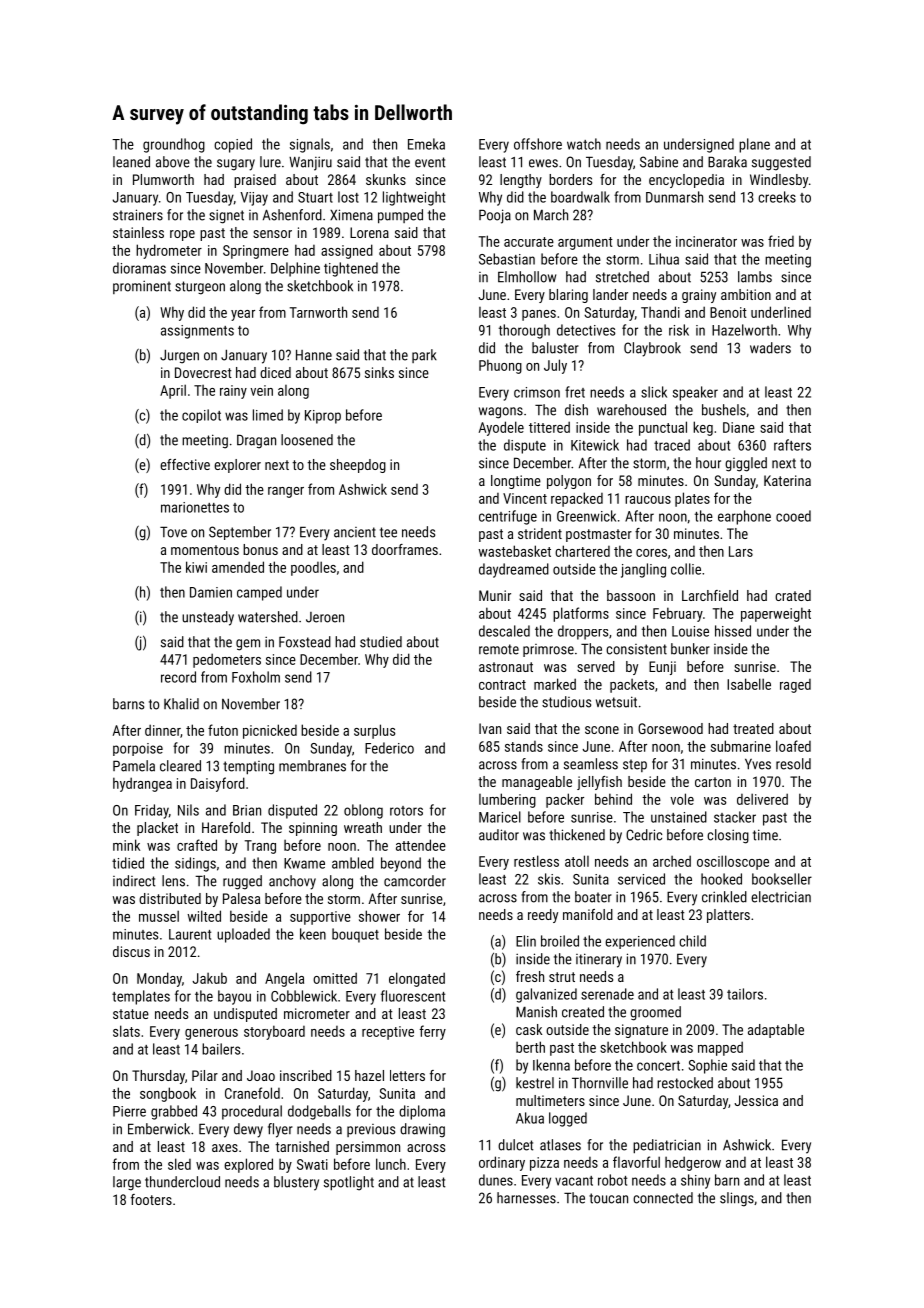 The width and height of the screenshot is (924, 1308). Describe the element at coordinates (178, 677) in the screenshot. I see `record` at that location.
